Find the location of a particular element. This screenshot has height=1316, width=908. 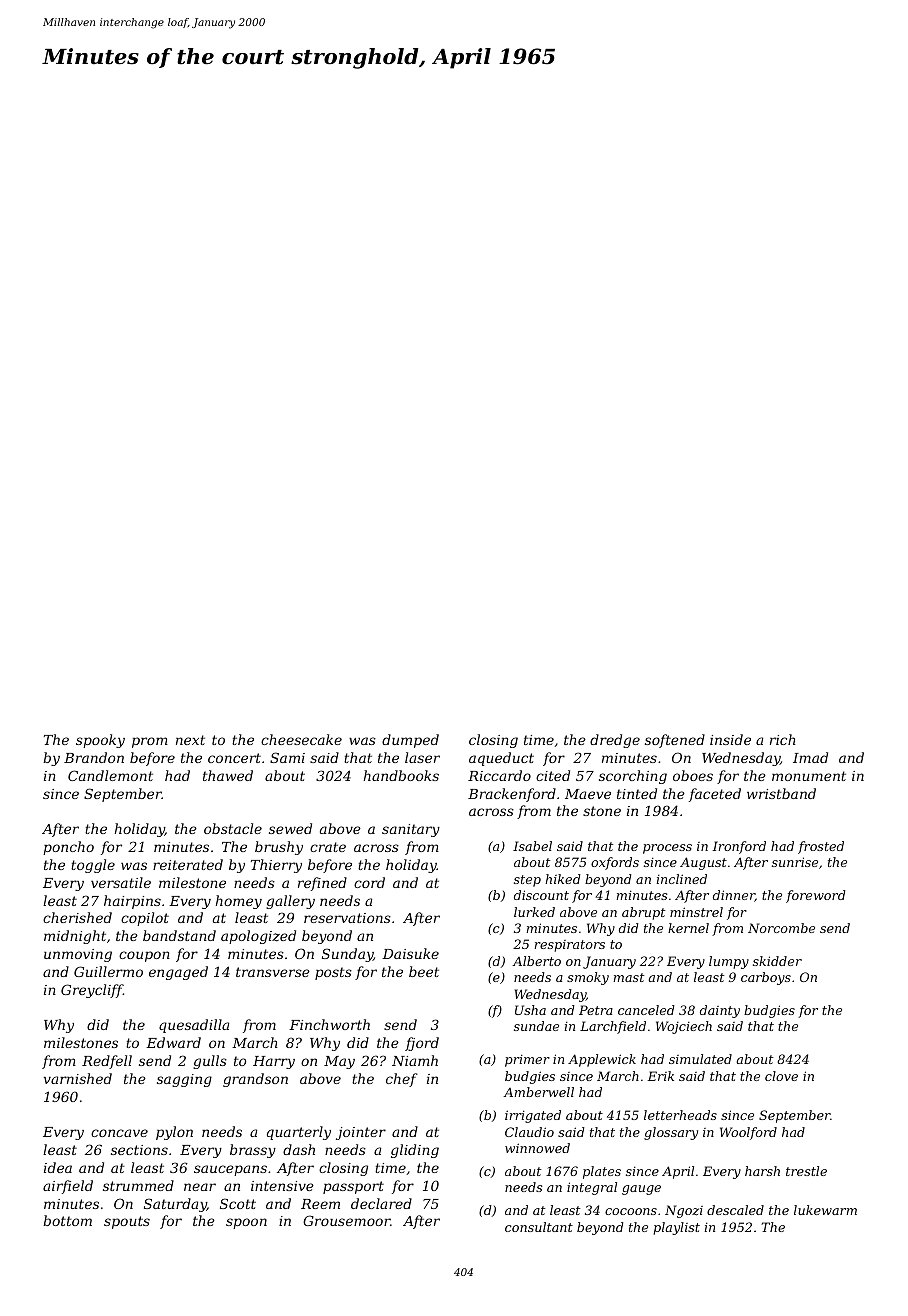

next is located at coordinates (190, 740).
